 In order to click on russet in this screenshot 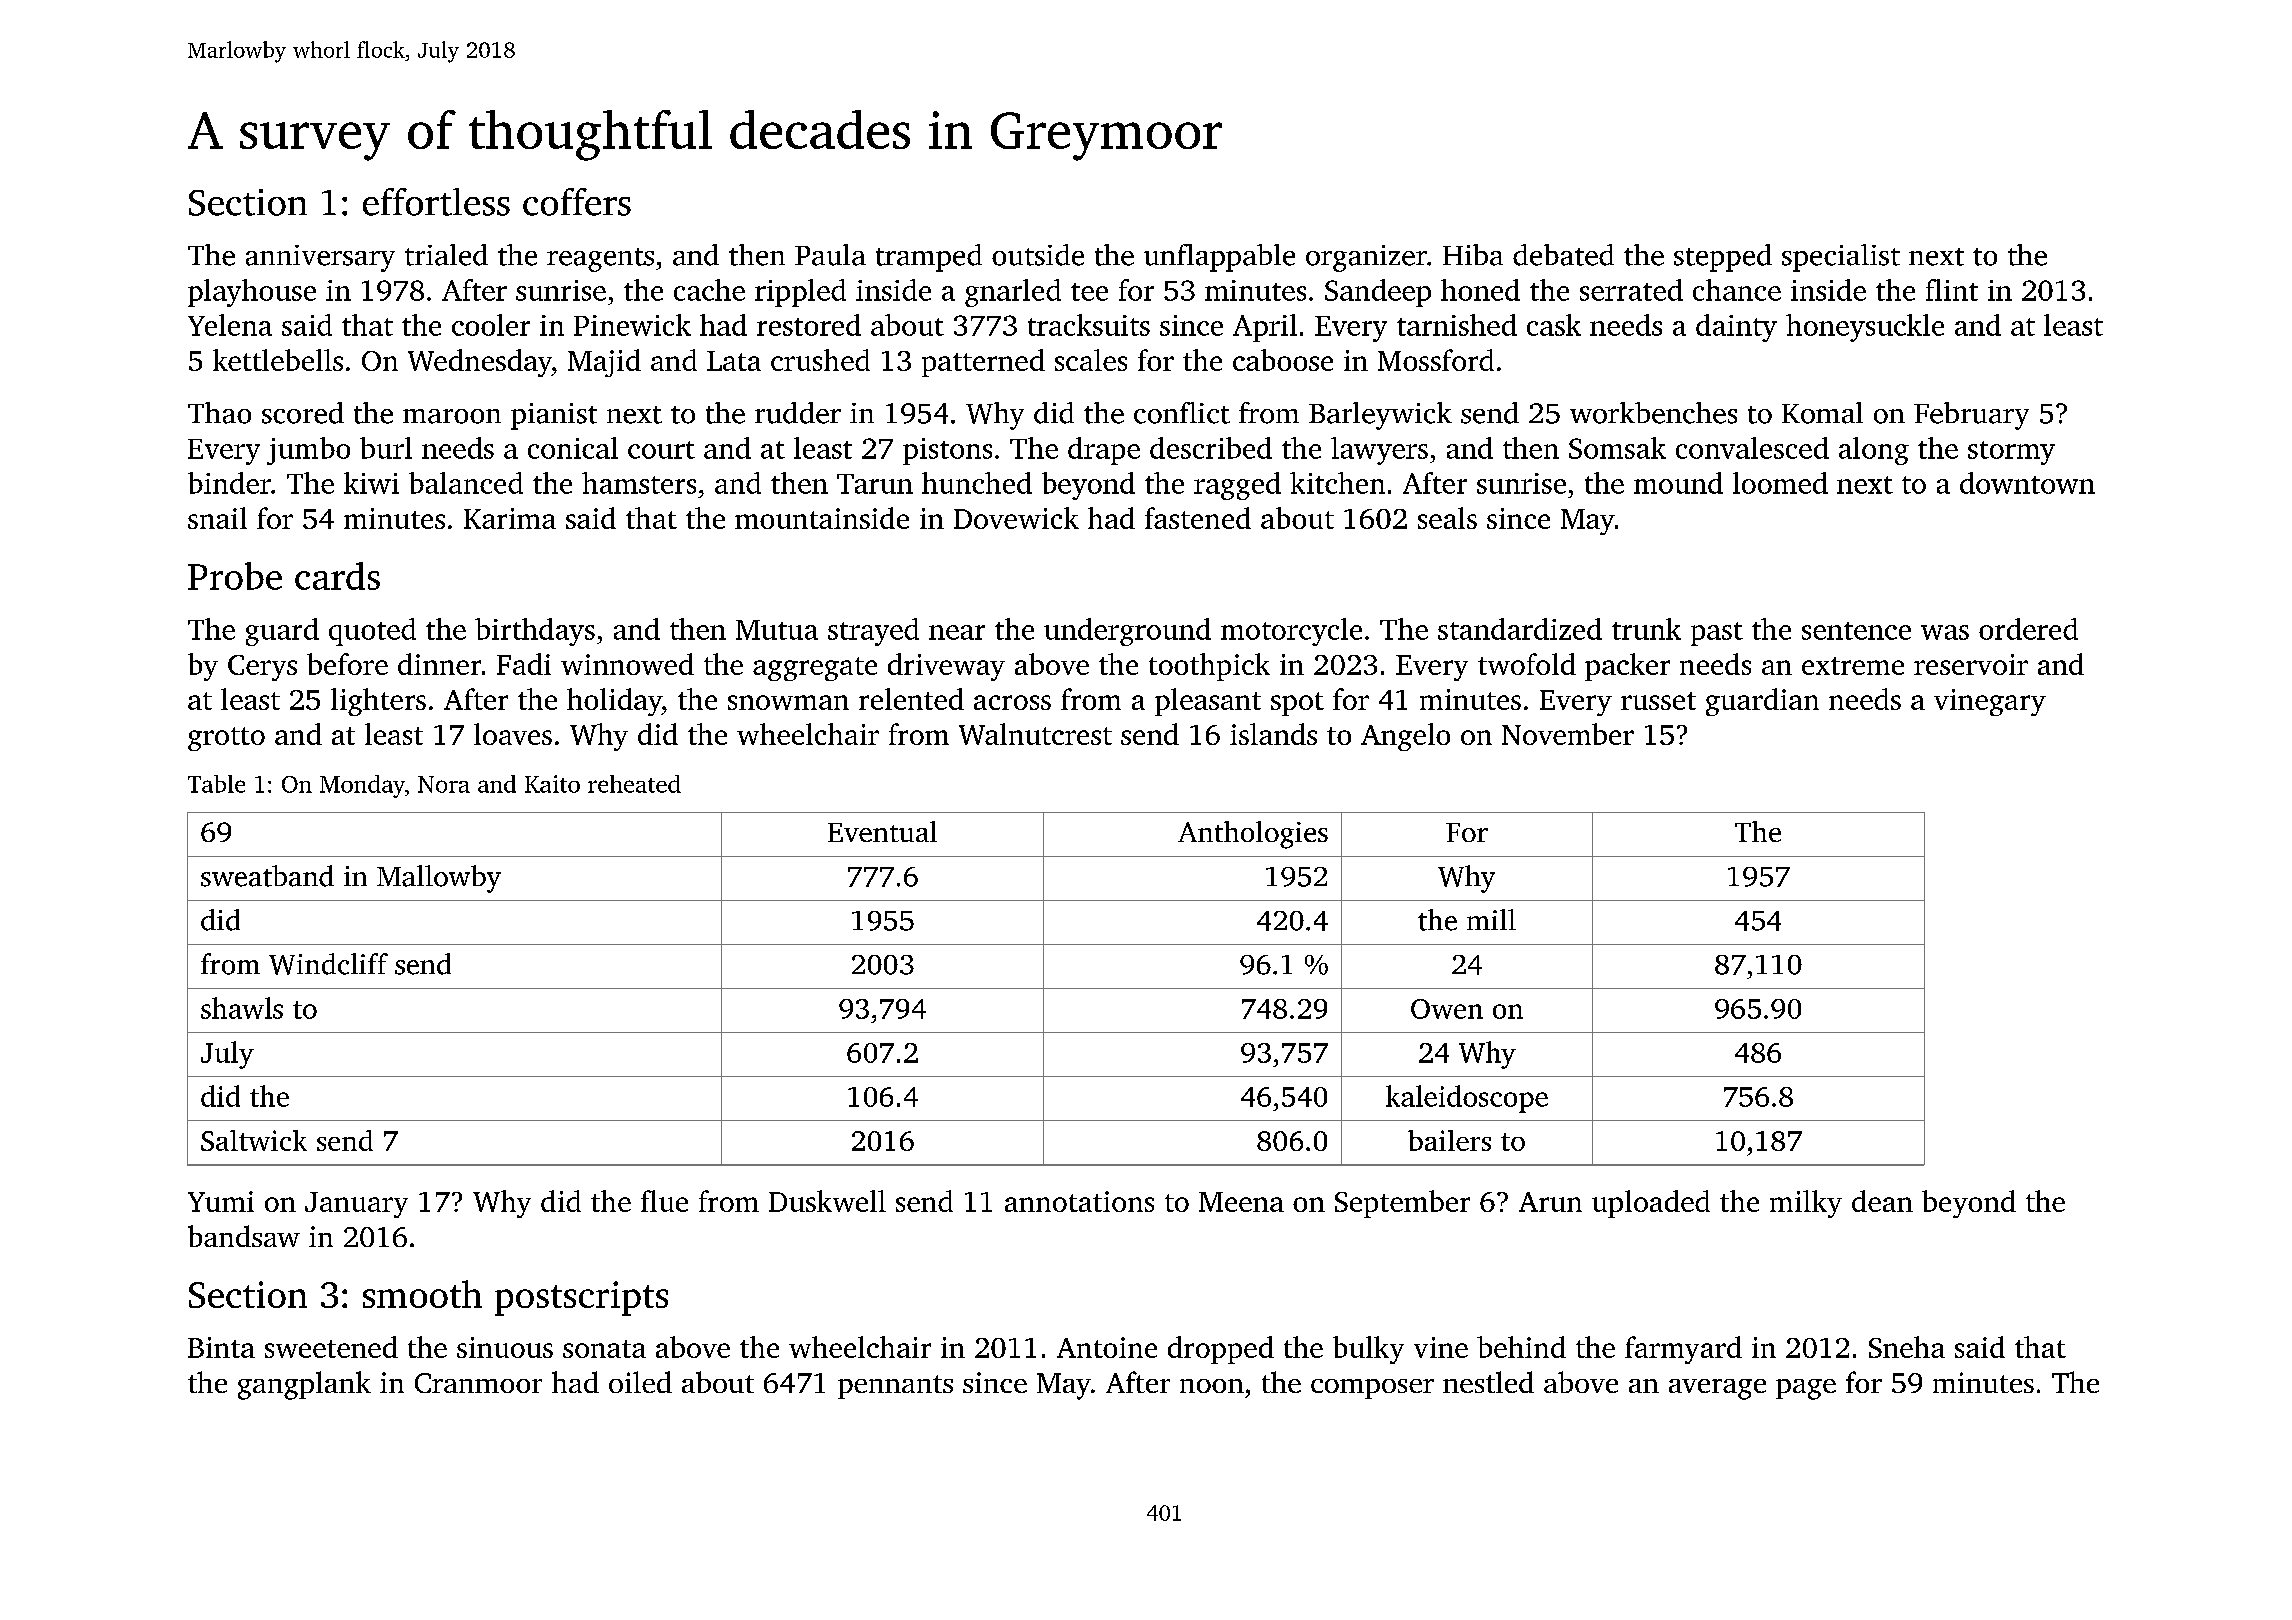, I will do `click(1658, 701)`.
